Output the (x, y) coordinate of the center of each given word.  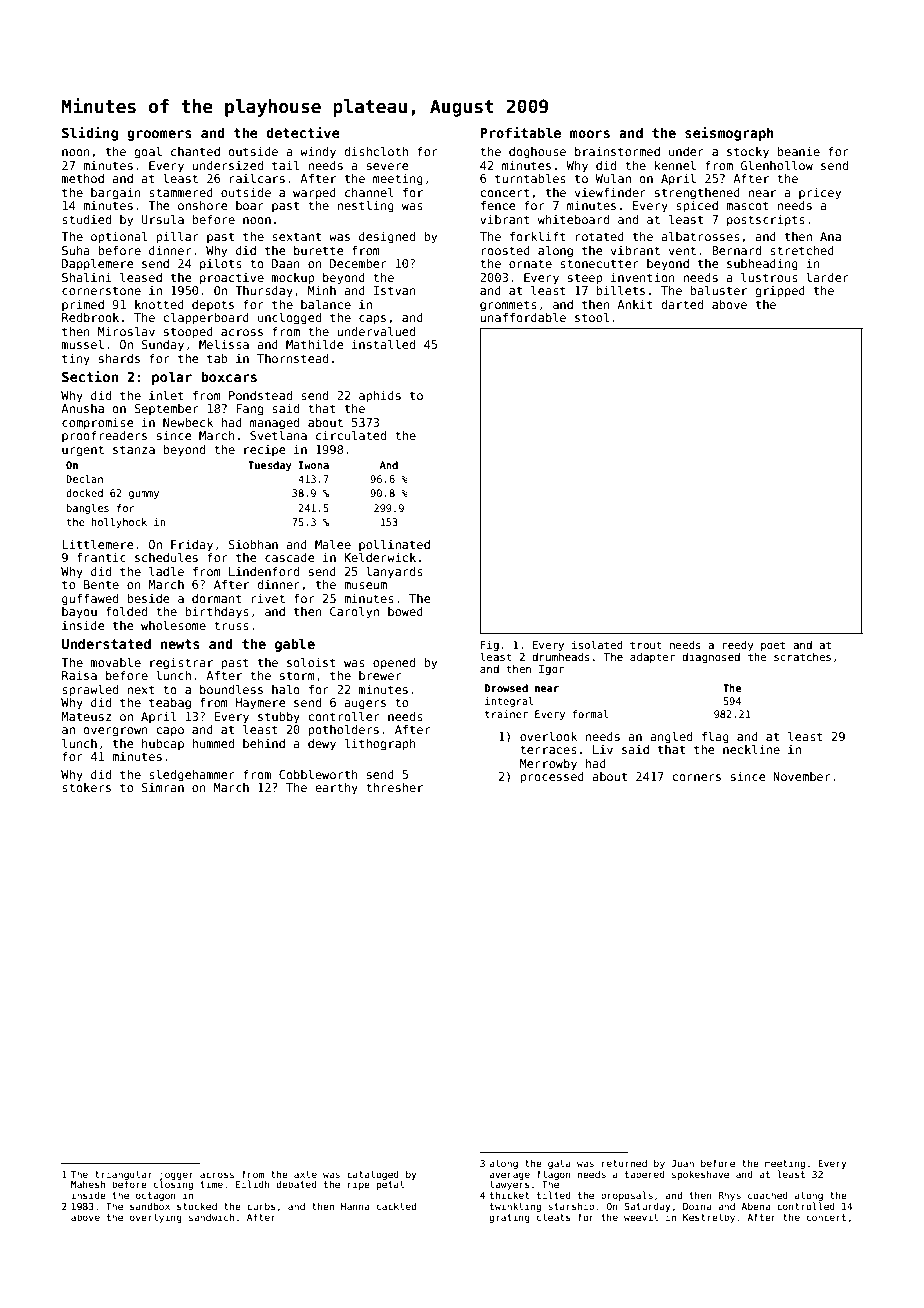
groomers (159, 135)
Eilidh (253, 1184)
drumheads (561, 657)
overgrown (115, 732)
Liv (603, 749)
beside (148, 598)
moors (590, 134)
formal (590, 714)
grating (509, 1218)
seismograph (729, 134)
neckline (751, 749)
